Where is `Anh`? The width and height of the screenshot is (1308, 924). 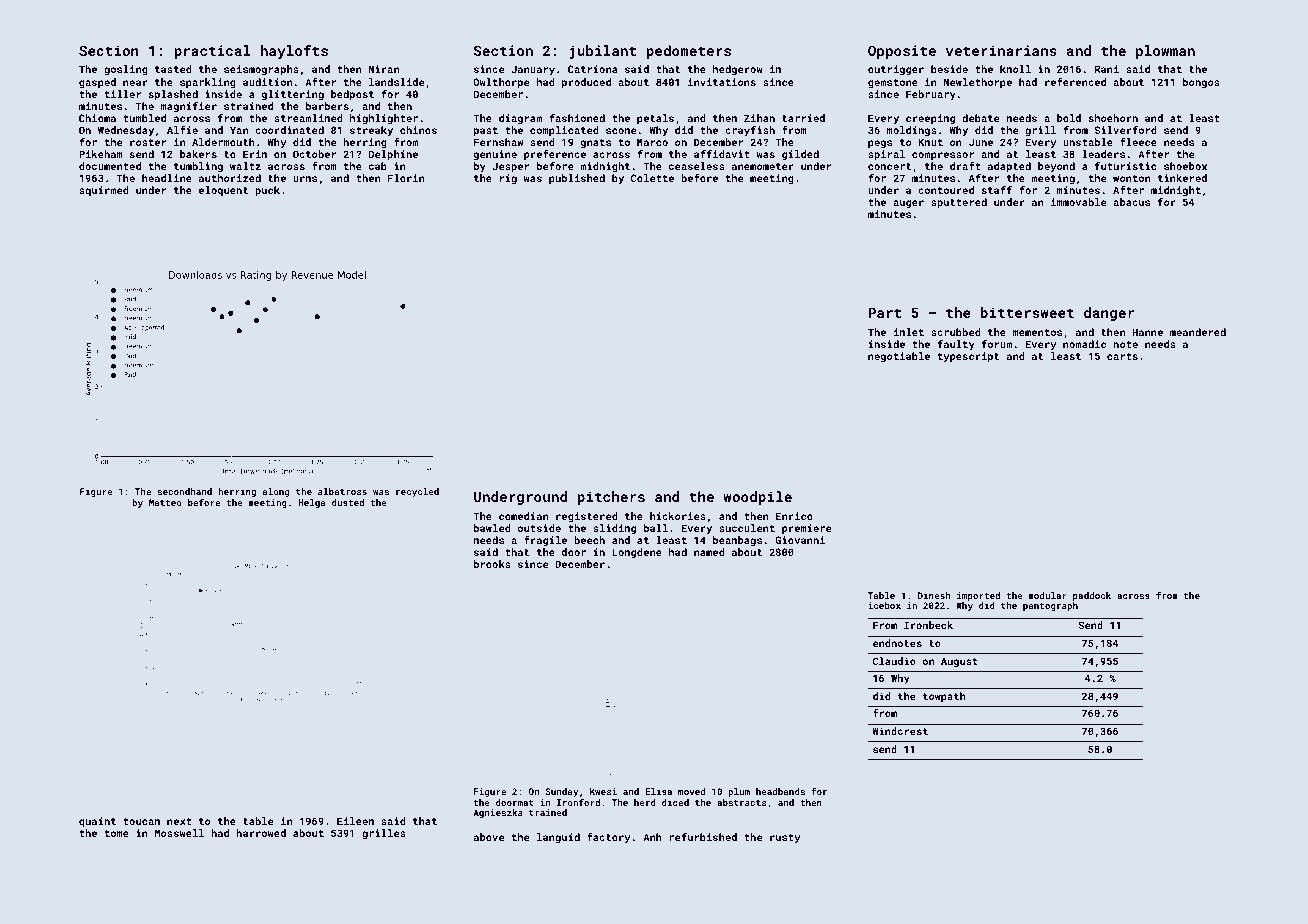
Anh is located at coordinates (652, 837).
